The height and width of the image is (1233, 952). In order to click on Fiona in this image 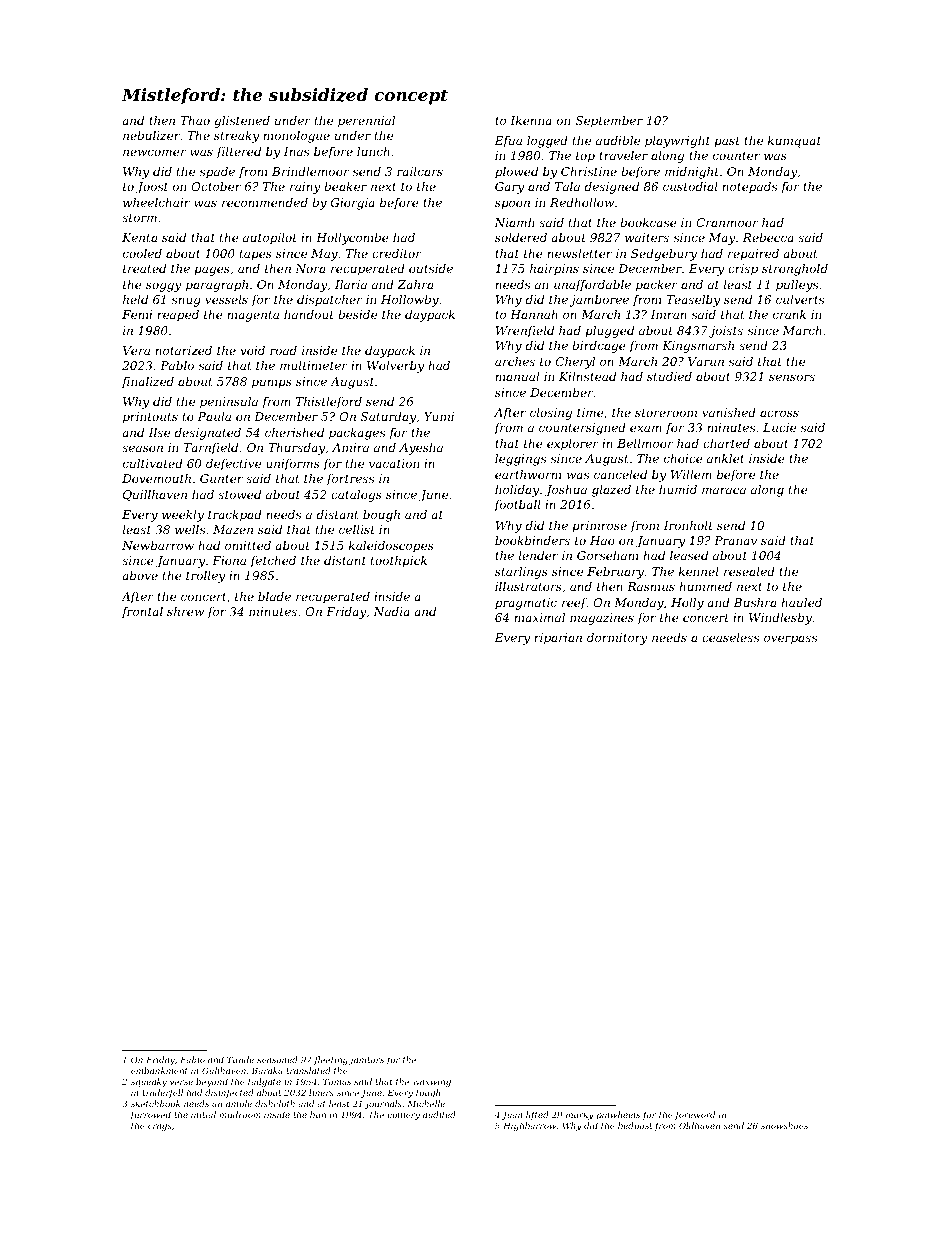, I will do `click(229, 560)`.
